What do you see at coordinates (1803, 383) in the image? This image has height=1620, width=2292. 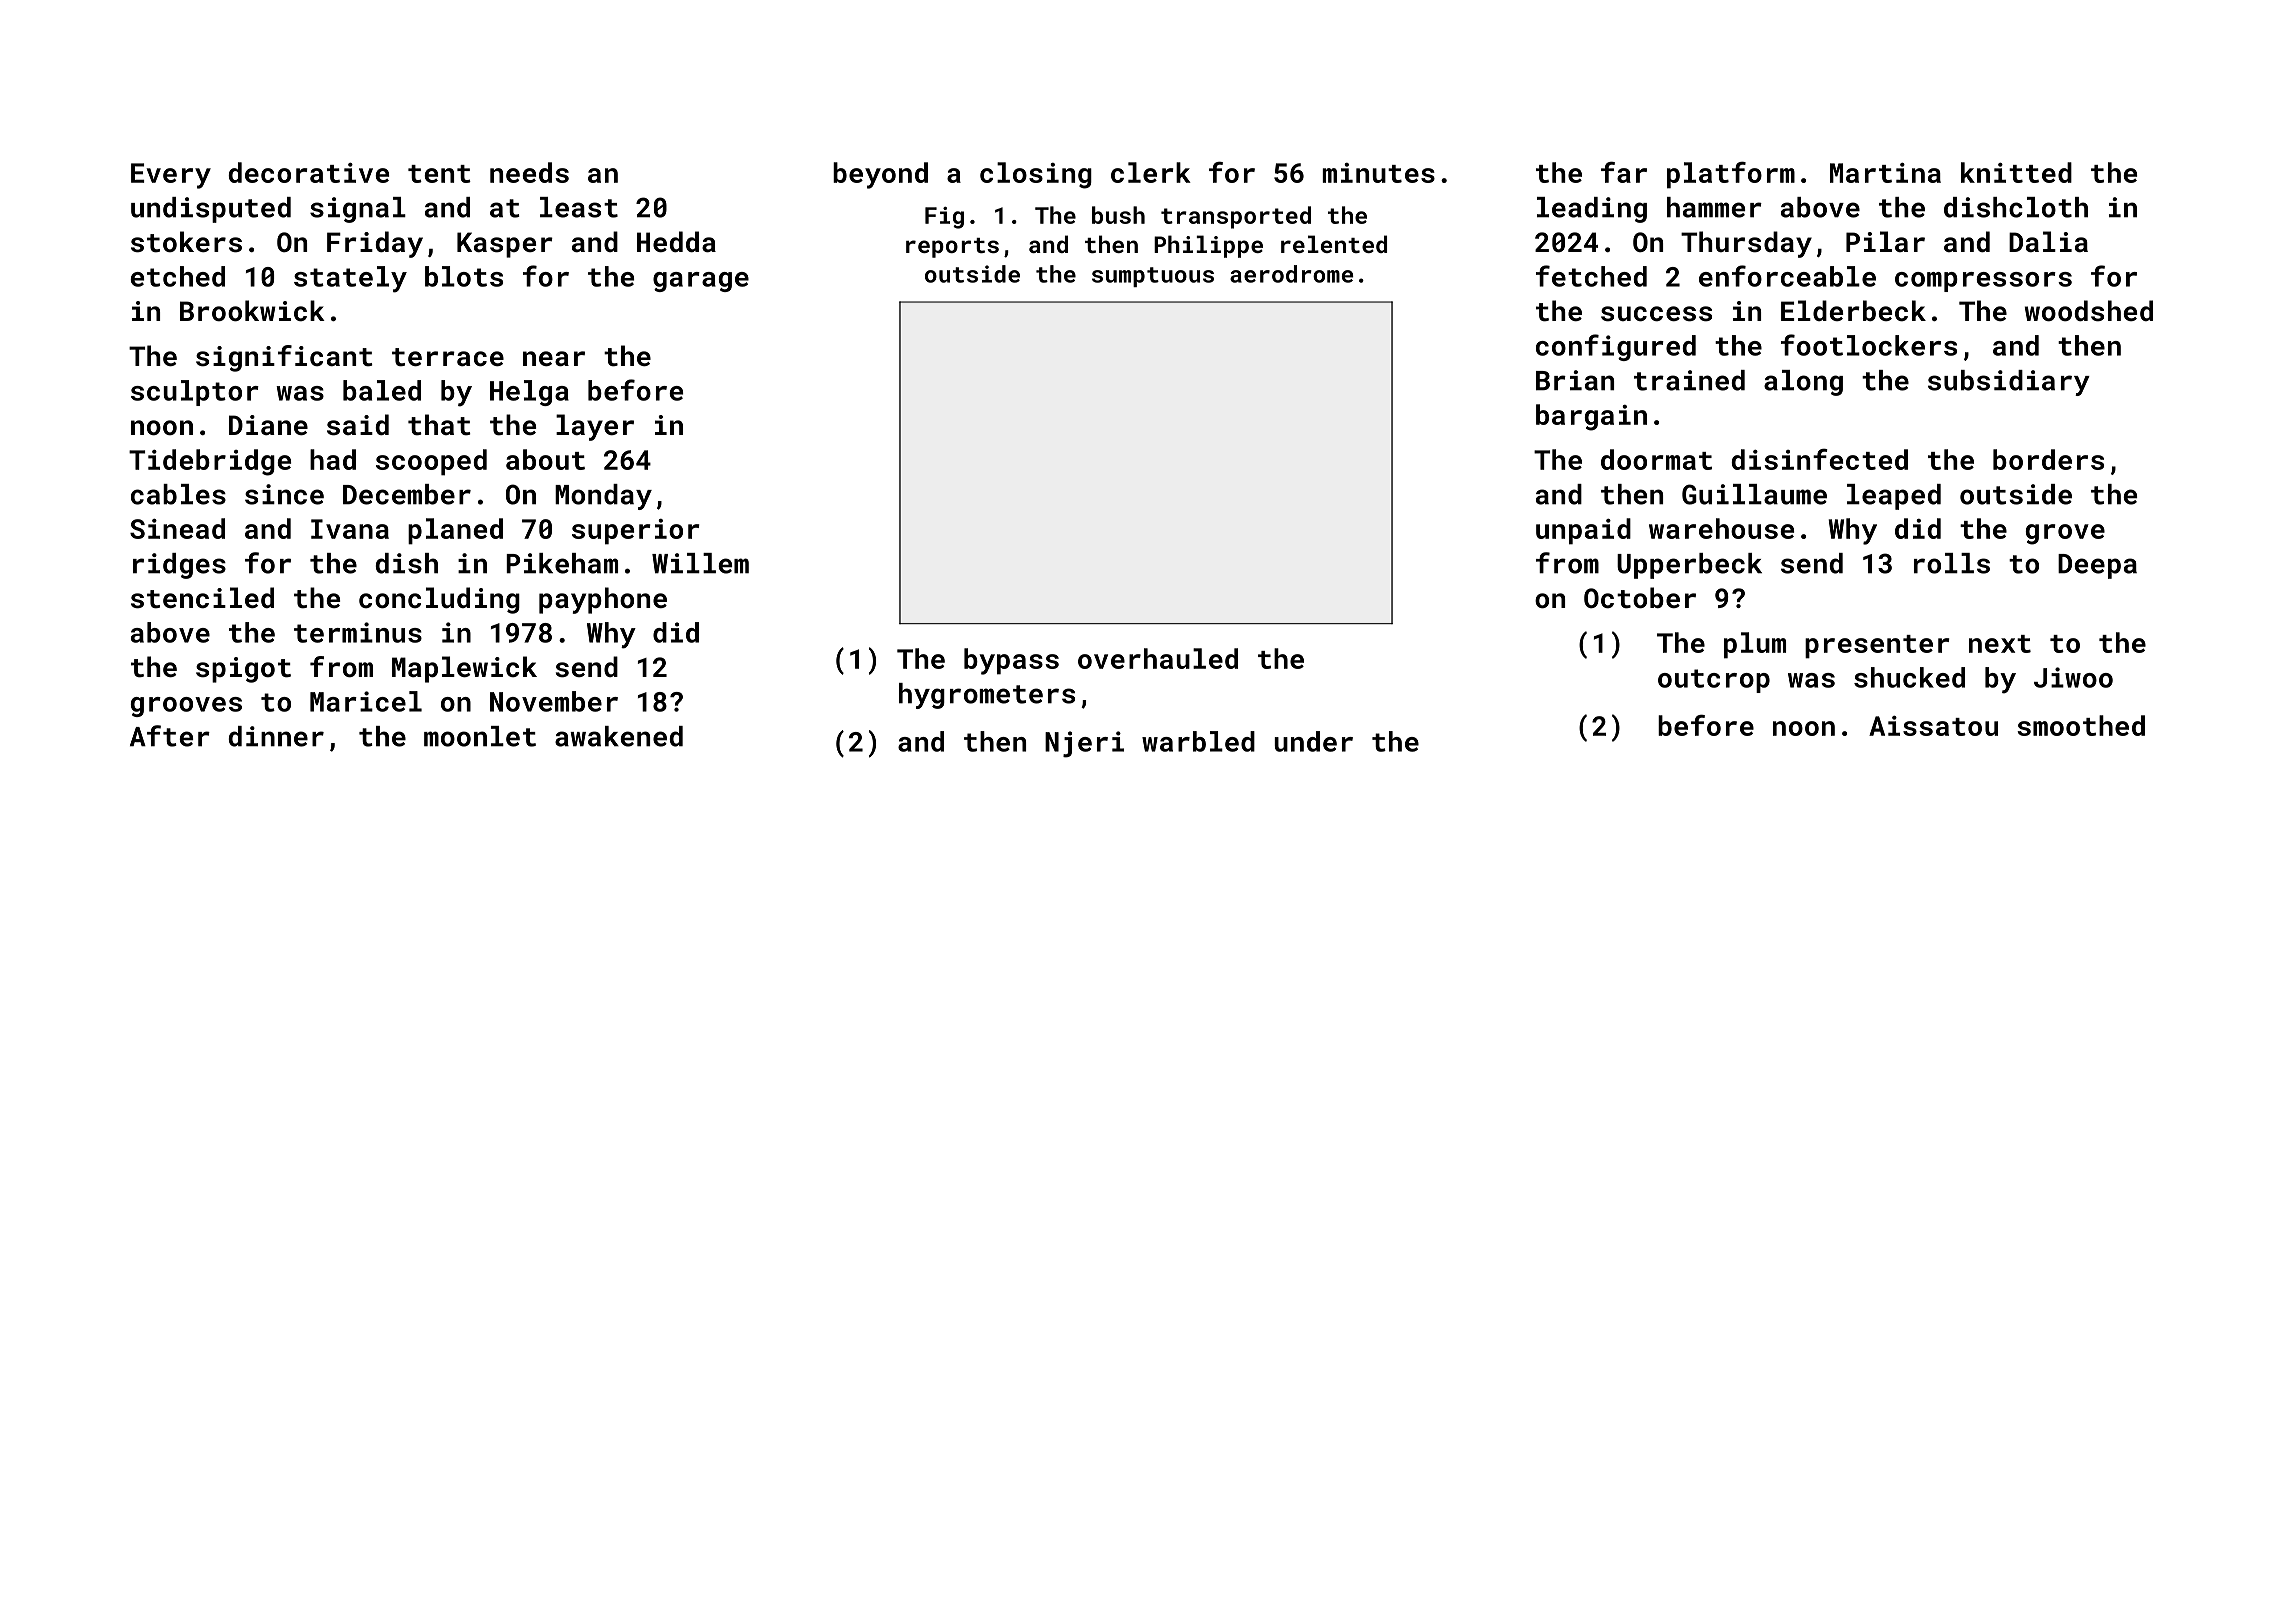 I see `along` at bounding box center [1803, 383].
